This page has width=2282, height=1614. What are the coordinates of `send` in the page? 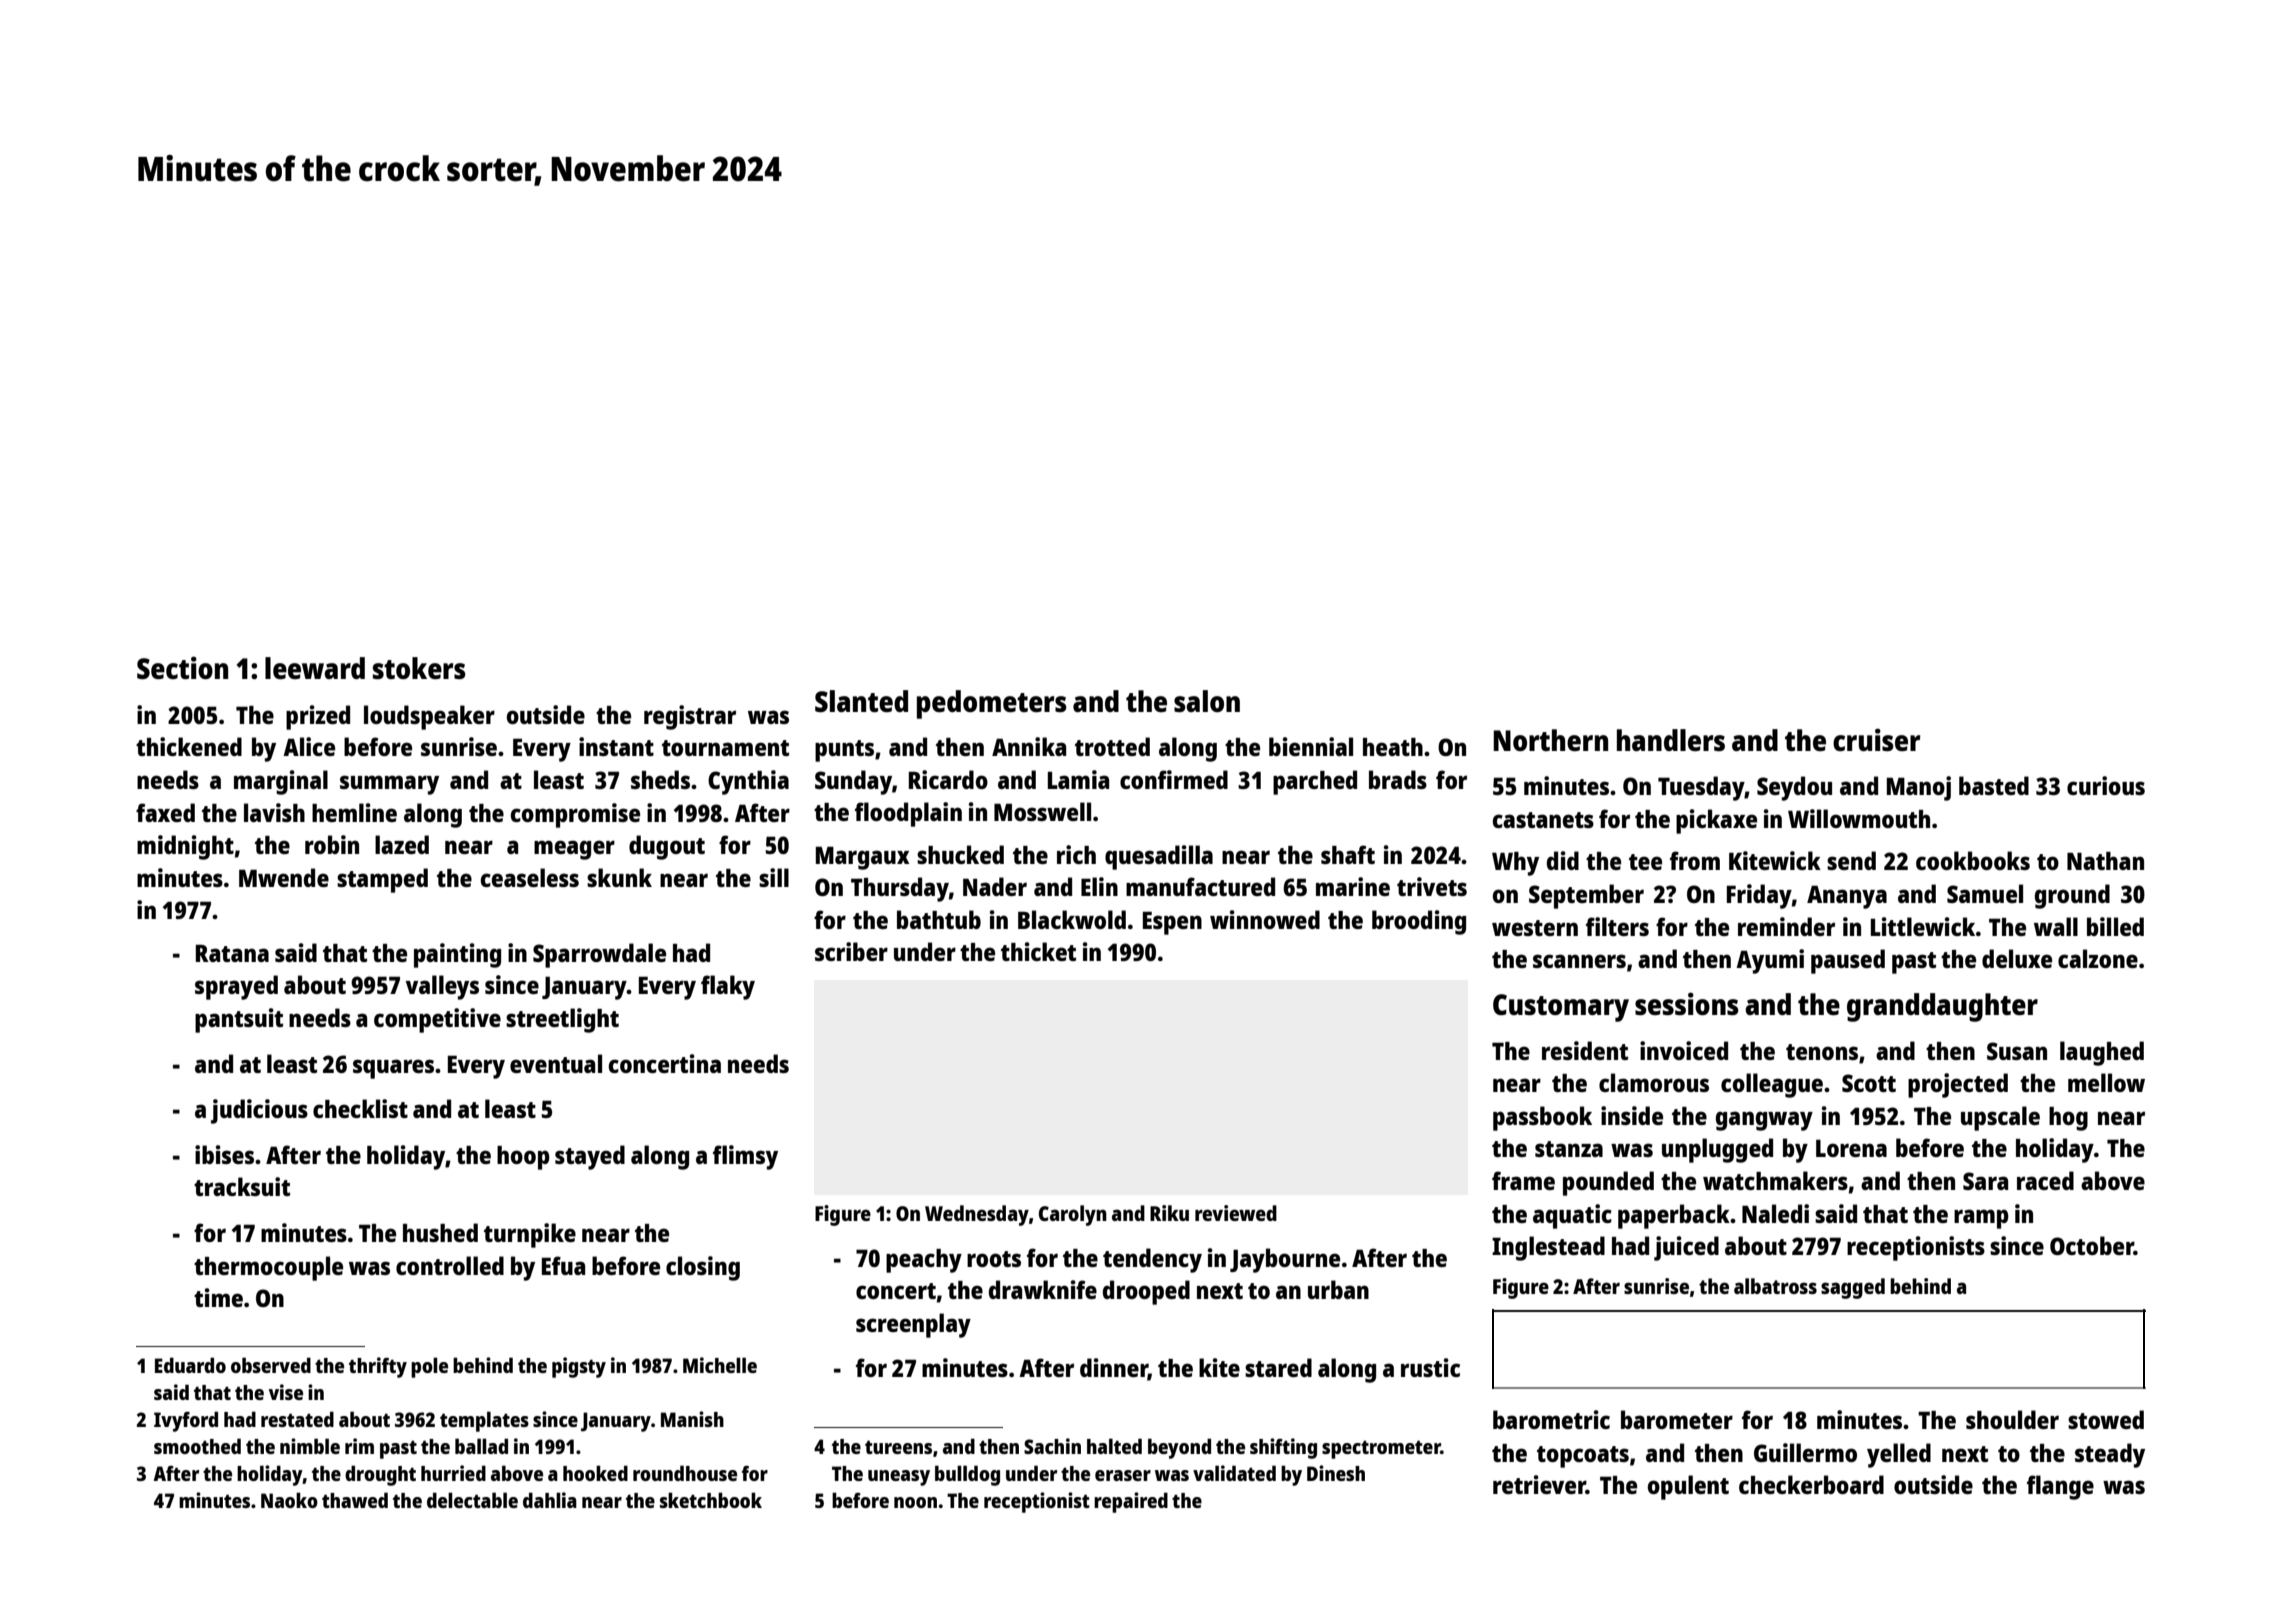 It's located at (1851, 860).
